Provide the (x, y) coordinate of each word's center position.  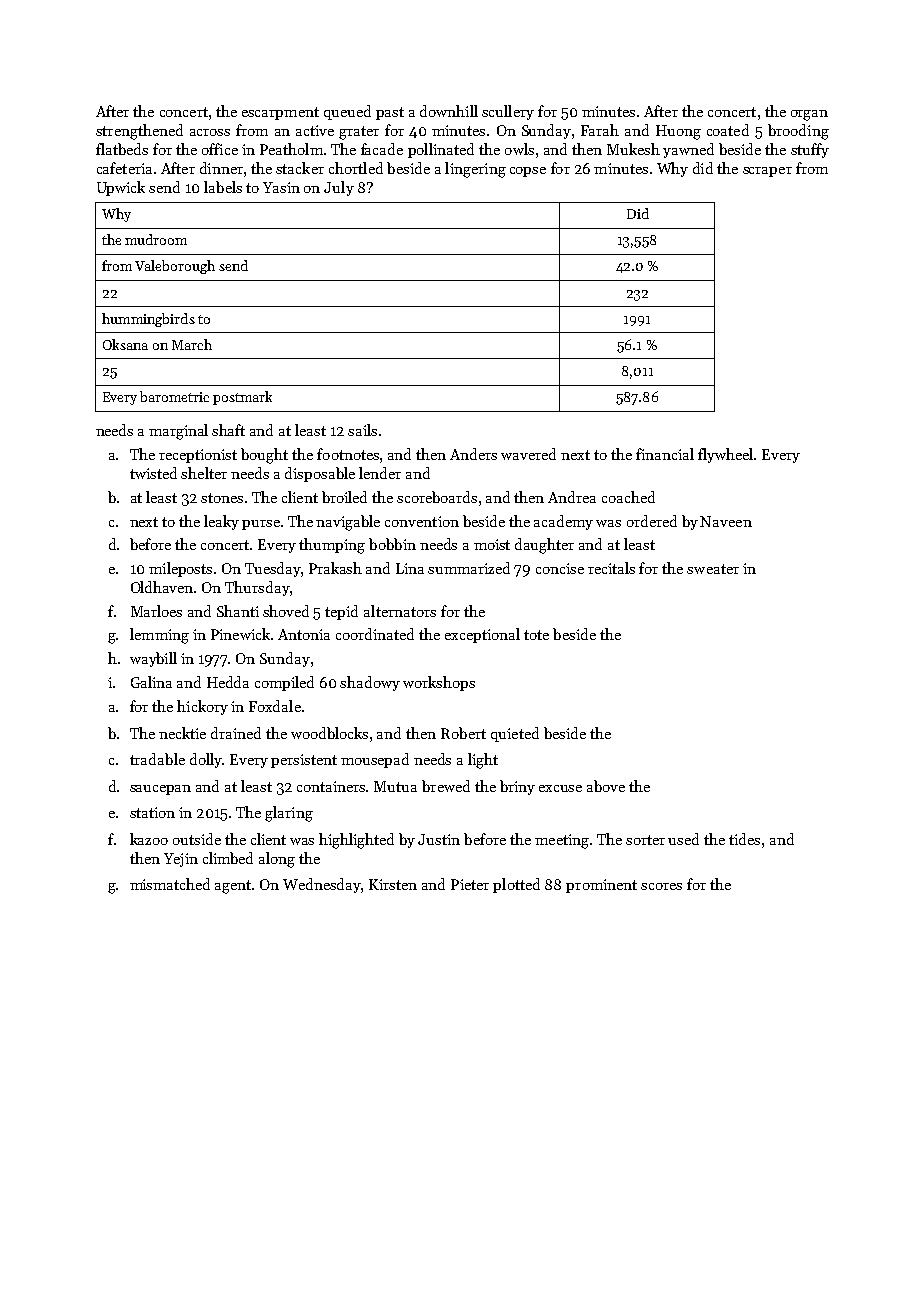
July (339, 188)
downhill (449, 111)
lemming (159, 636)
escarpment (280, 113)
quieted (515, 734)
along (277, 860)
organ (809, 115)
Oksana (125, 344)
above (606, 786)
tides (744, 839)
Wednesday (322, 885)
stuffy (810, 150)
